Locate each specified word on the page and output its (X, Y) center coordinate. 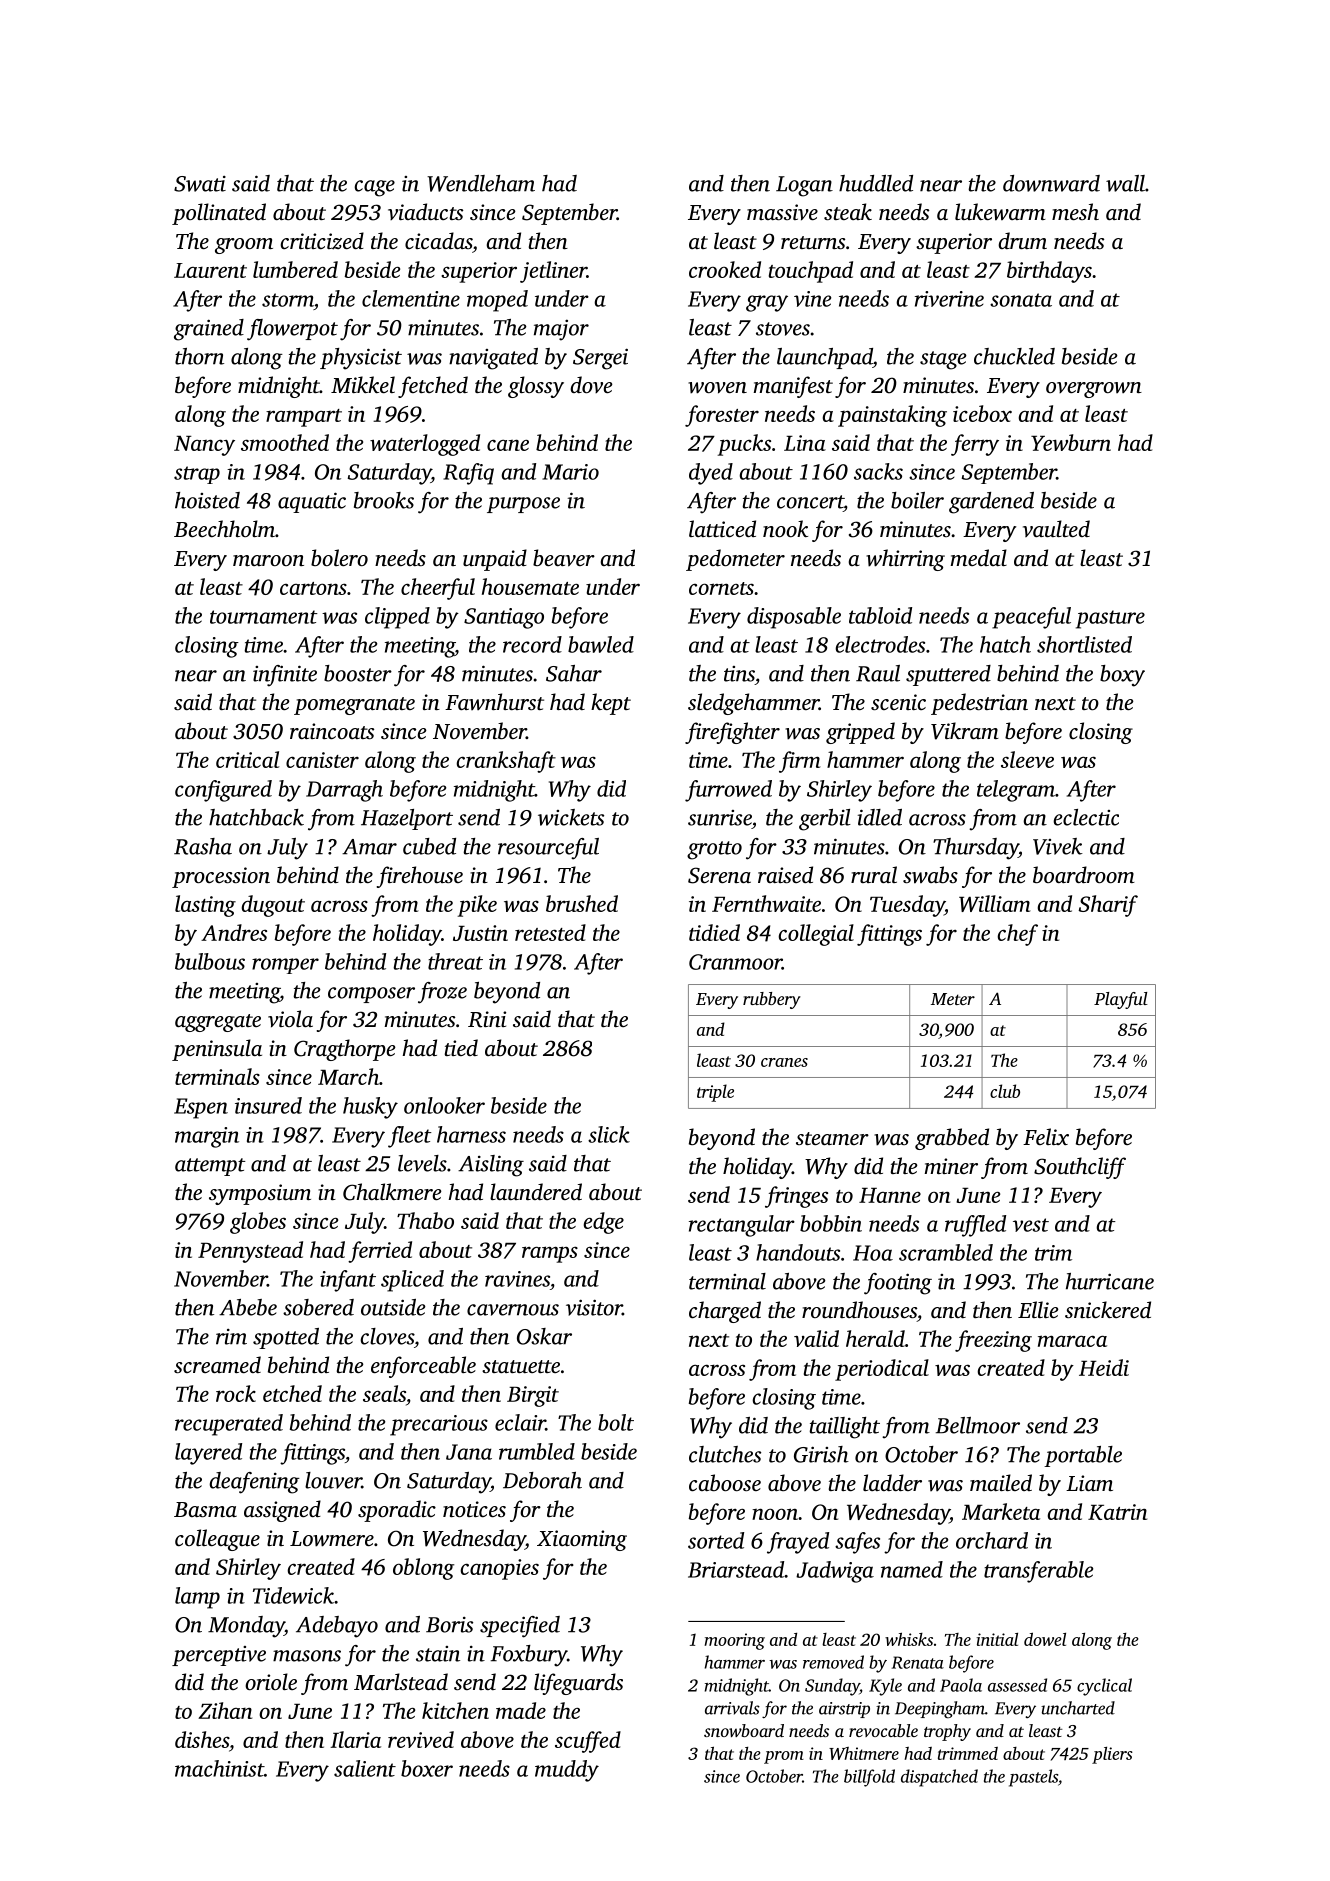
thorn (199, 356)
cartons (313, 588)
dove (591, 384)
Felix (1046, 1136)
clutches (725, 1454)
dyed (711, 474)
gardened (991, 503)
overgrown (1094, 390)
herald (875, 1338)
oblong (423, 1569)
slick (609, 1134)
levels (422, 1163)
